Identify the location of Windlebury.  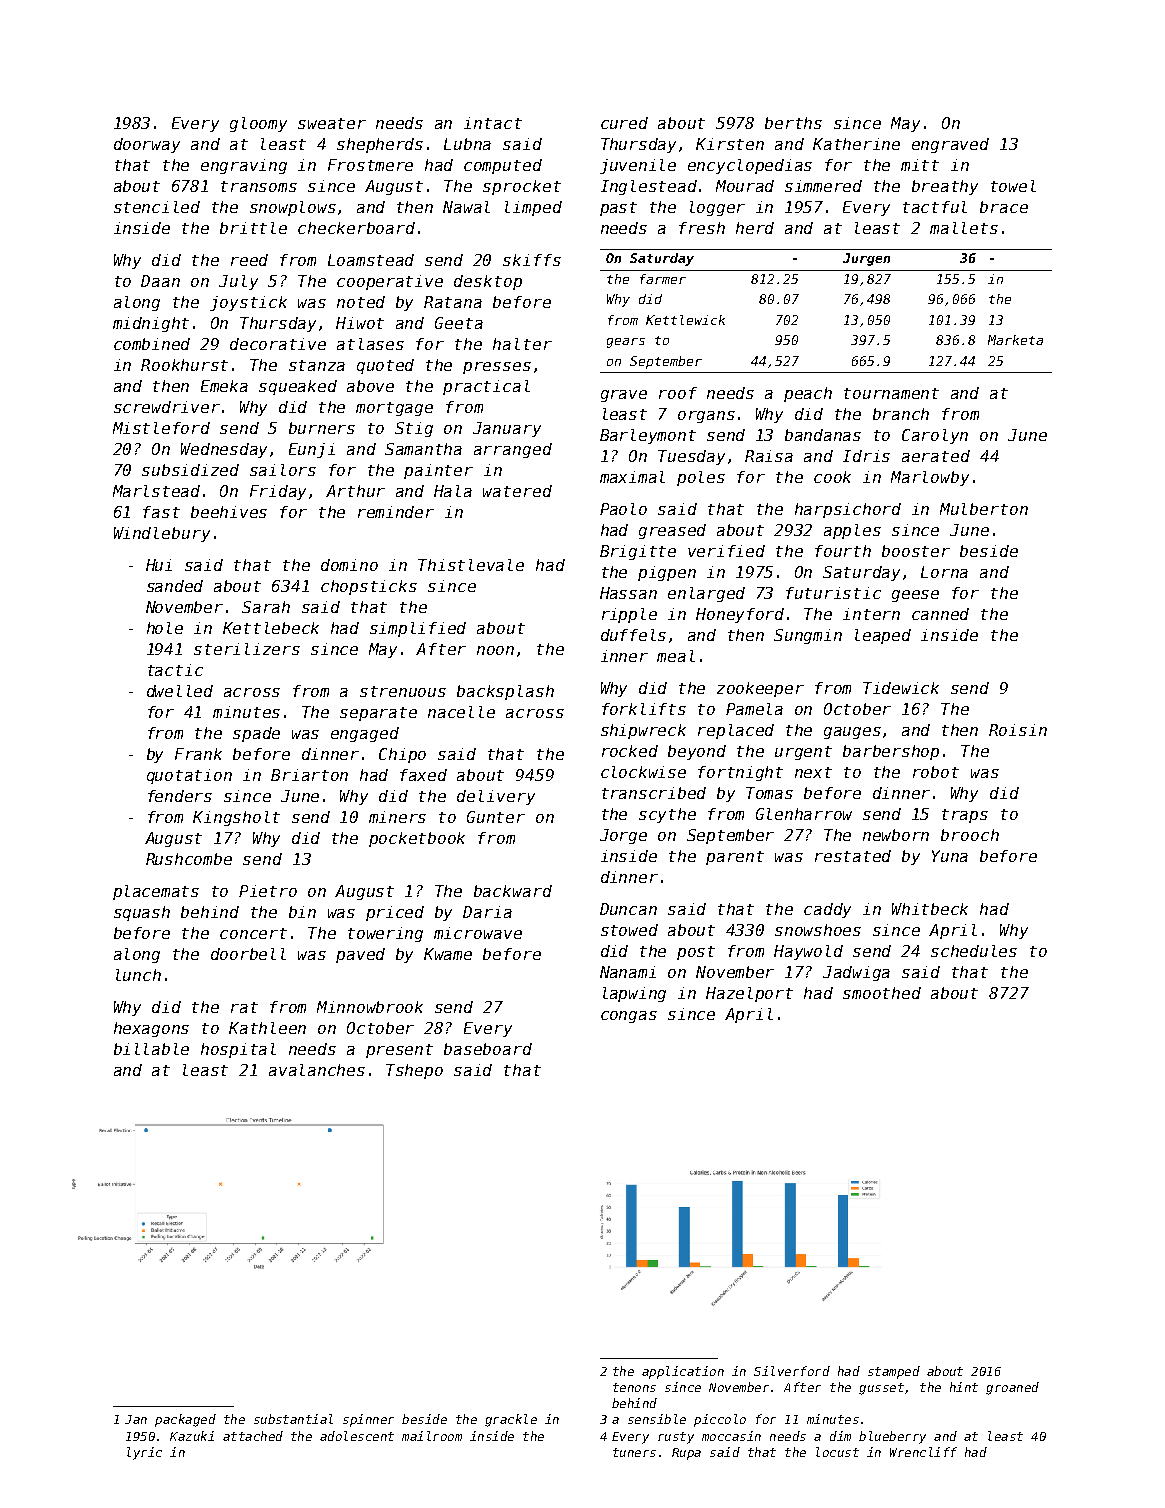
(162, 534).
